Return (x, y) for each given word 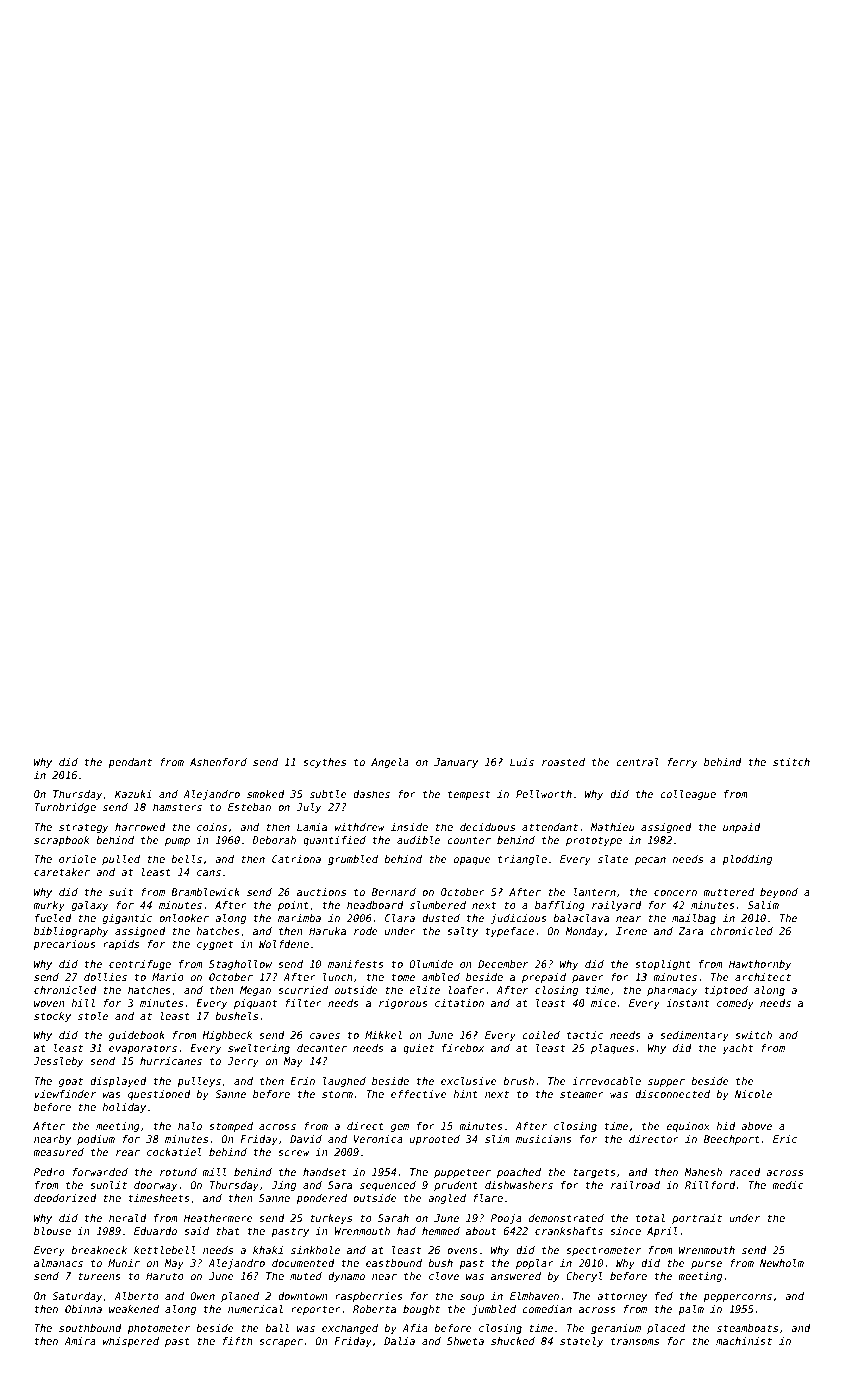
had (406, 1231)
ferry (683, 763)
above (756, 1126)
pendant (130, 763)
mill (214, 1172)
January (456, 763)
